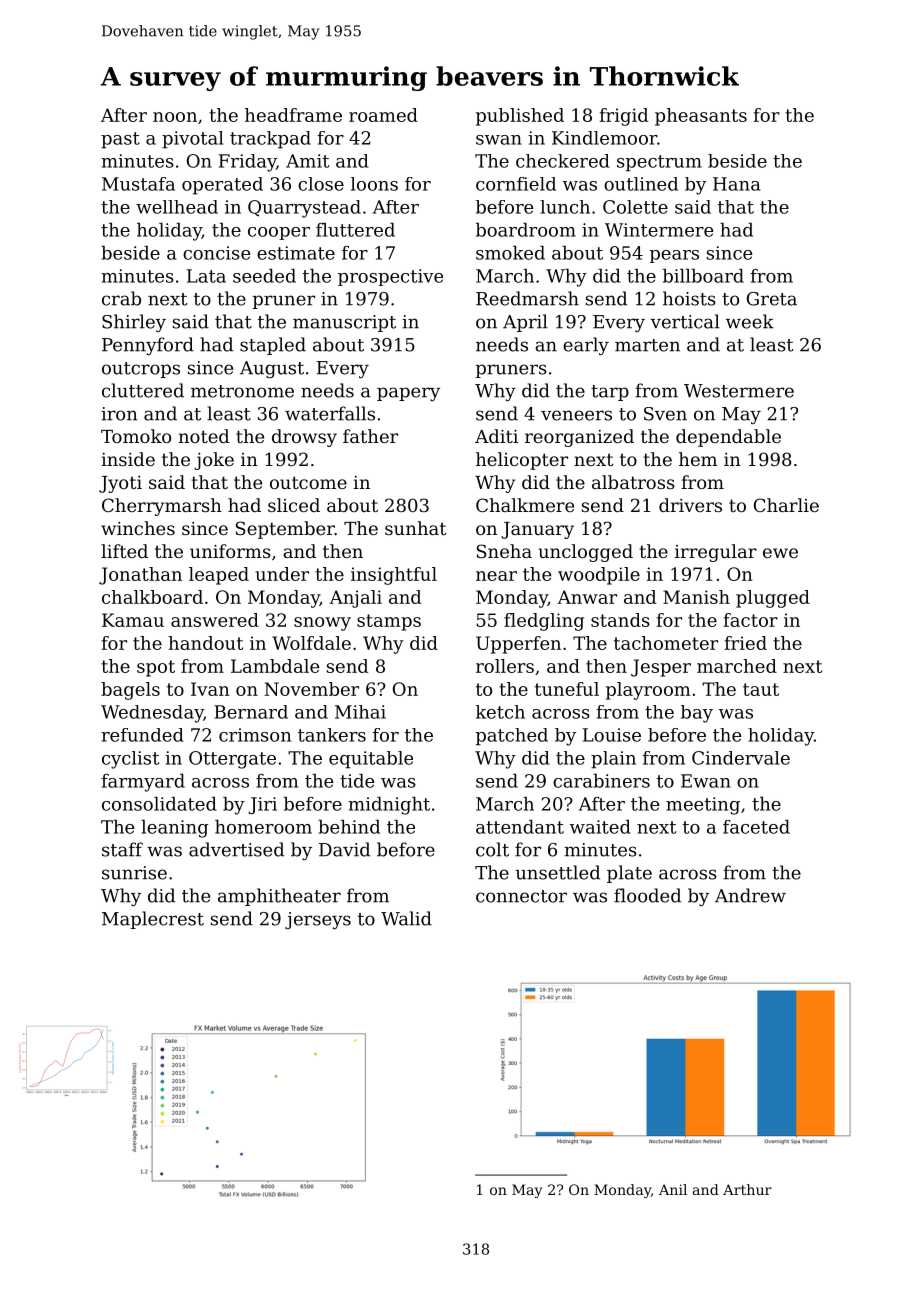 The height and width of the document is (1314, 924). What do you see at coordinates (696, 597) in the document?
I see `Manish` at bounding box center [696, 597].
